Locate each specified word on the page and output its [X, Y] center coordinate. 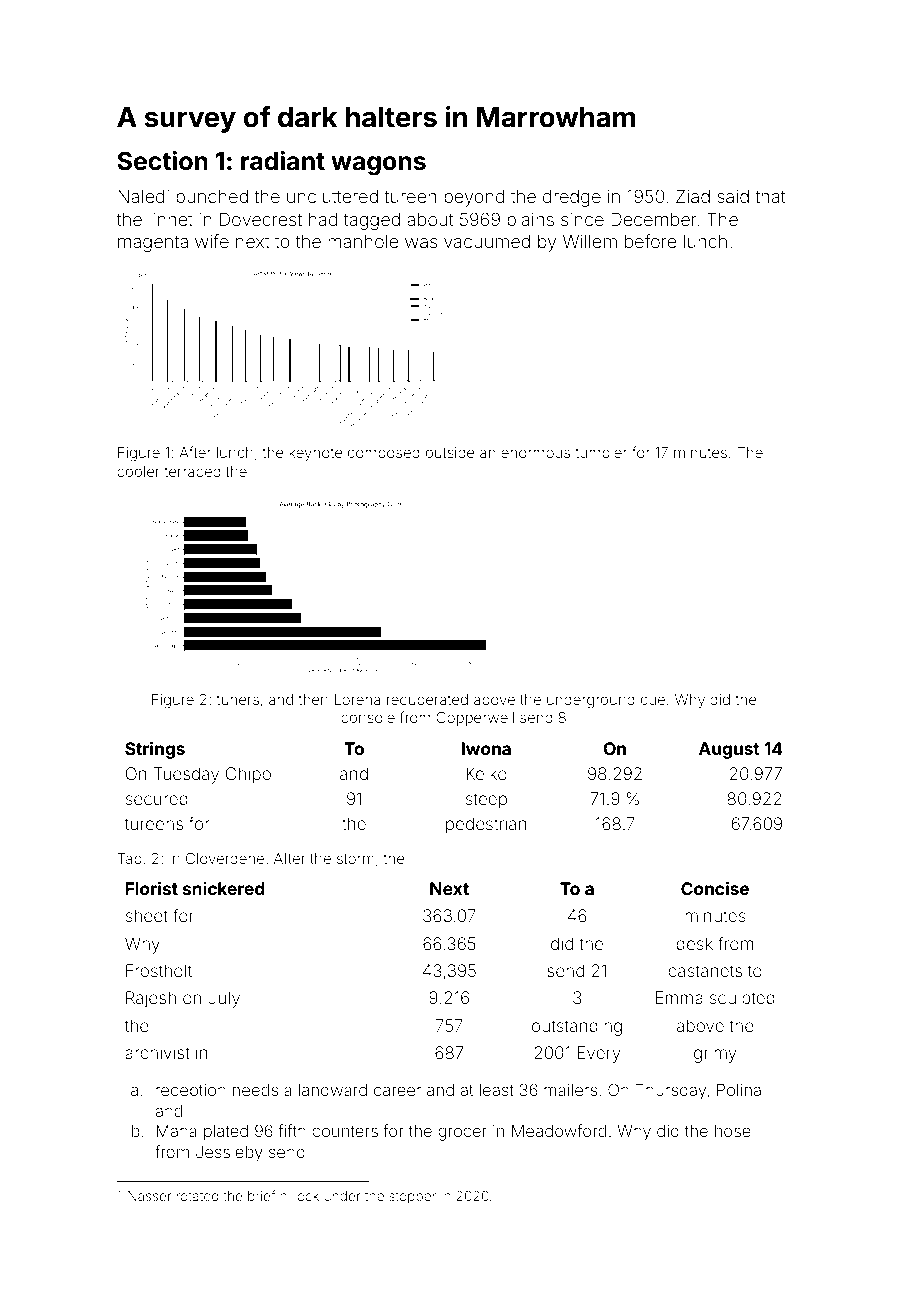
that [770, 196]
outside [450, 452]
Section [162, 161]
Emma [679, 997]
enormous [535, 453]
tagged [372, 221]
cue [653, 700]
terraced [193, 471]
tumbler [601, 452]
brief [261, 1195]
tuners [238, 700]
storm [355, 859]
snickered [224, 888]
